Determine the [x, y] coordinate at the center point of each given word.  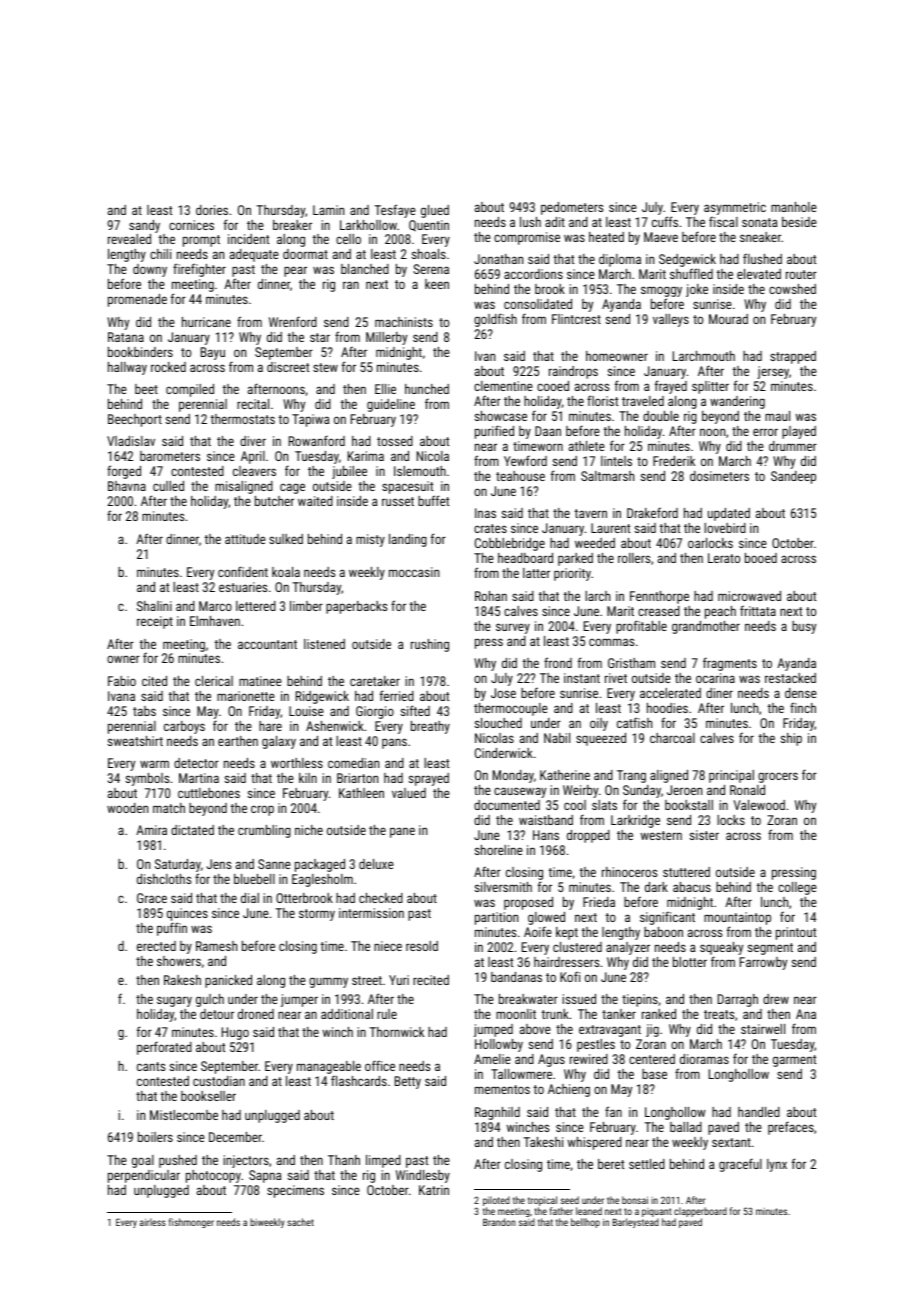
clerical [214, 681]
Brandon [499, 1222]
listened [324, 644]
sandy [144, 226]
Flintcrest [576, 319]
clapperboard [700, 1212]
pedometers [572, 208]
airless [153, 1222]
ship [791, 739]
